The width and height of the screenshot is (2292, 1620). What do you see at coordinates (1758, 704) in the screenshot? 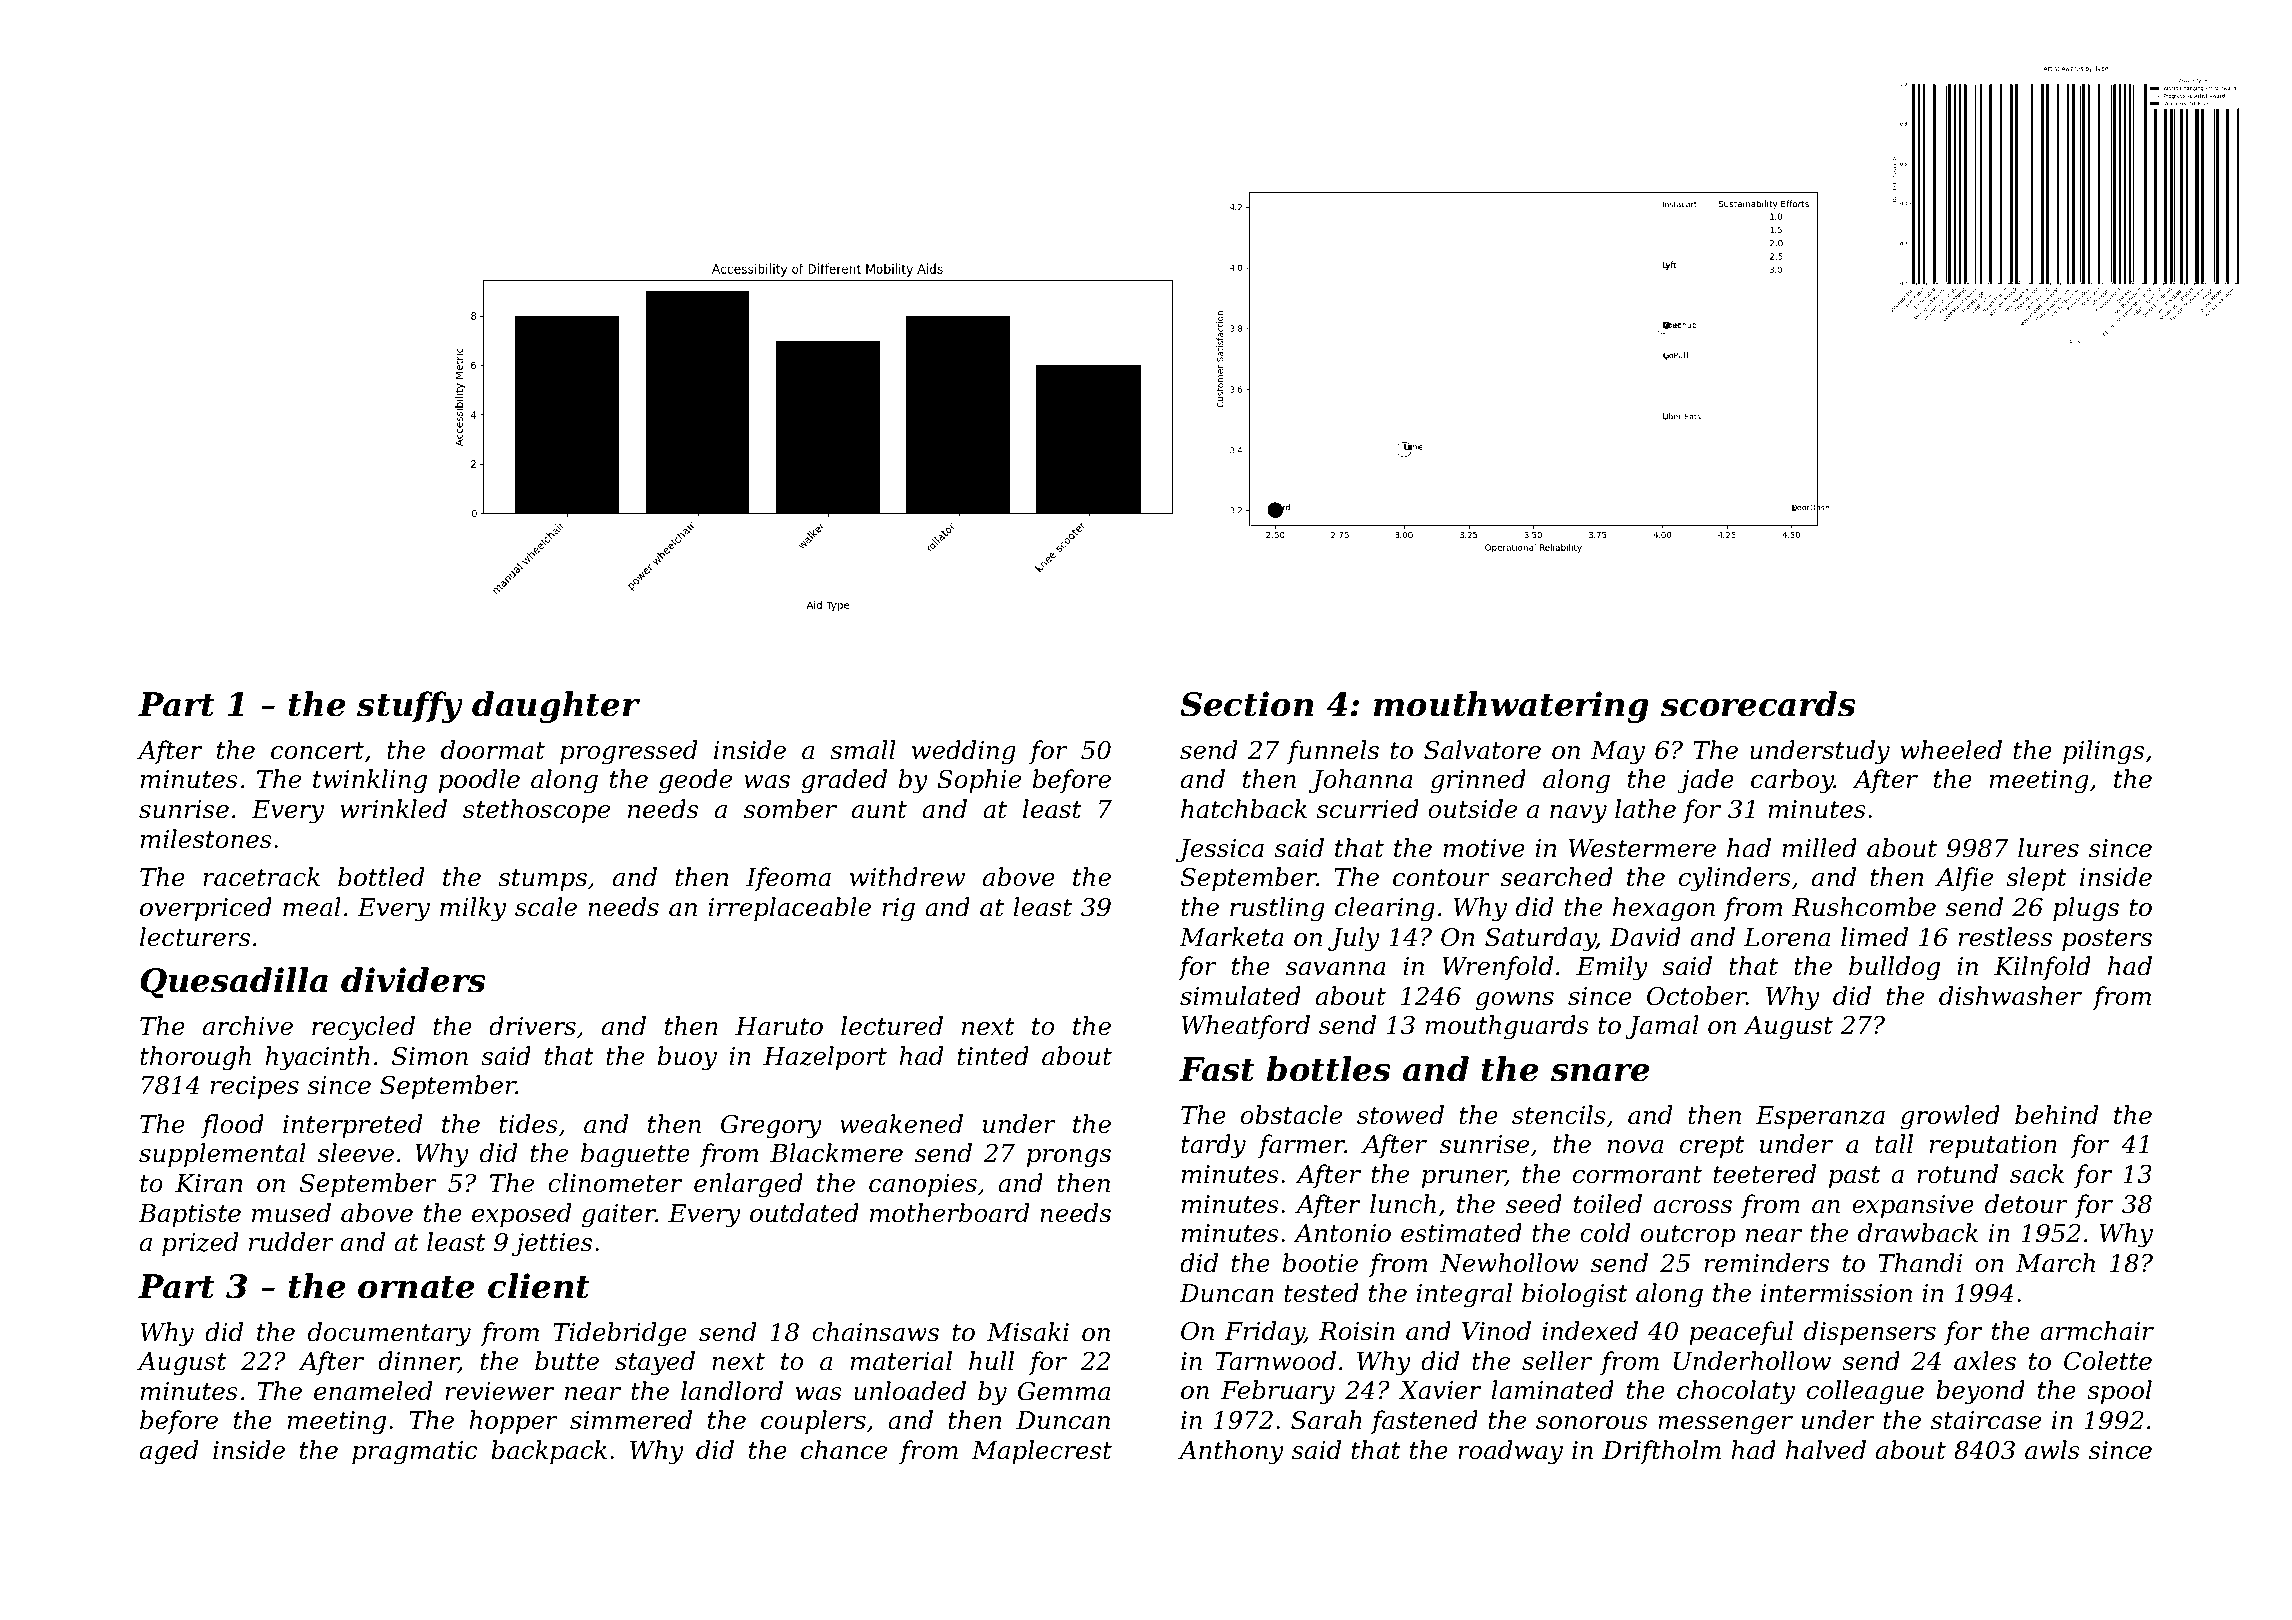
I see `scorecards` at bounding box center [1758, 704].
